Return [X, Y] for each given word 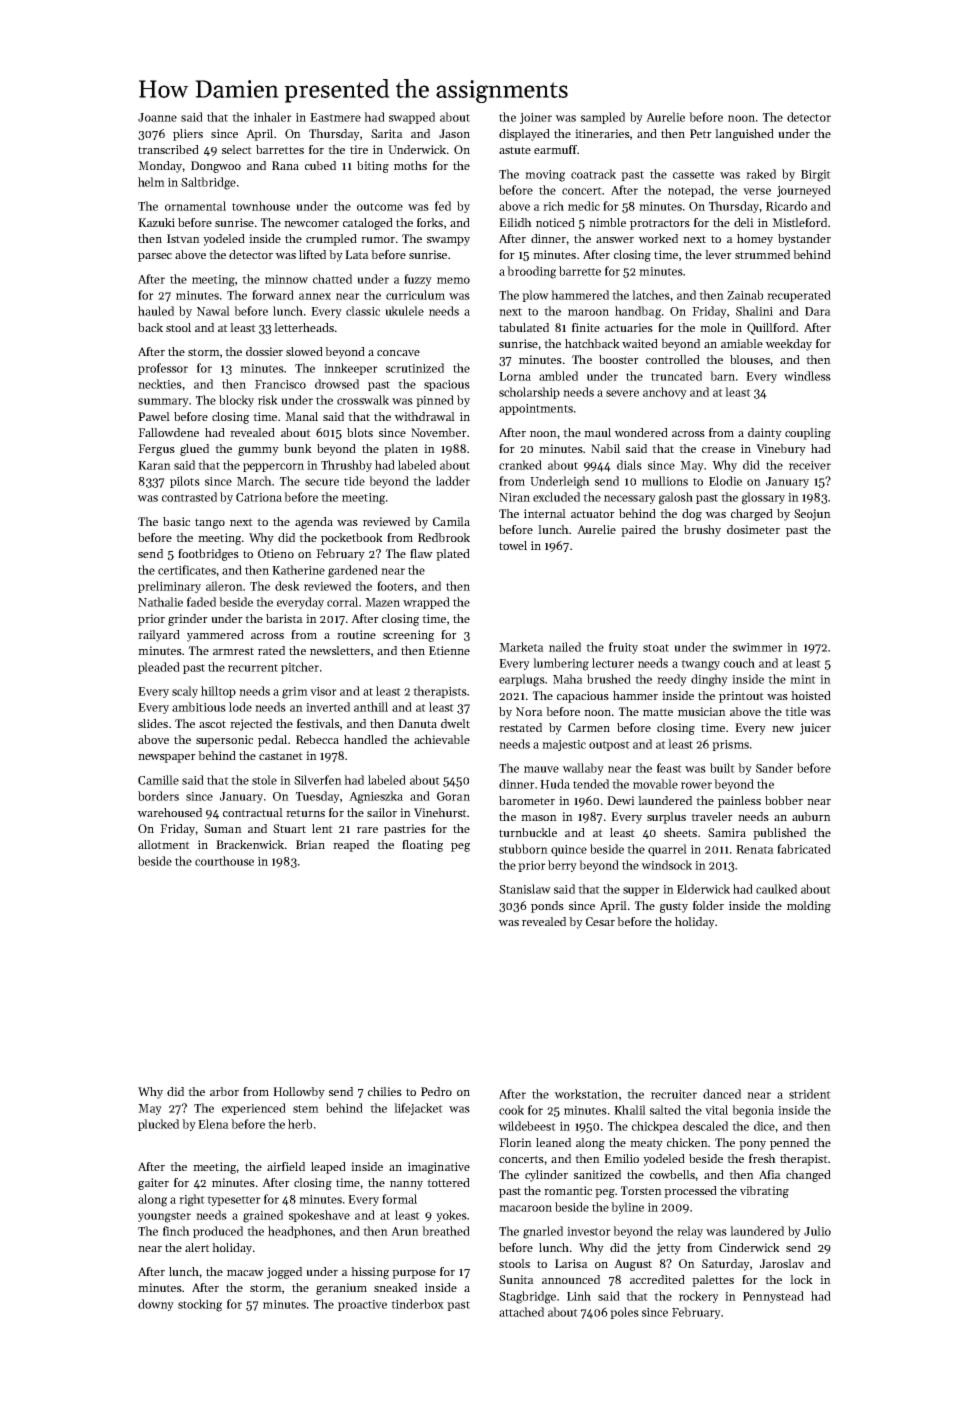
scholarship [529, 393]
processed [690, 1192]
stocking [200, 1305]
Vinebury [781, 450]
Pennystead [773, 1297]
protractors [660, 224]
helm [151, 182]
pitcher [300, 668]
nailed [565, 647]
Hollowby [299, 1093]
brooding [531, 272]
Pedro [436, 1091]
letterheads [304, 327]
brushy [702, 531]
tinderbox [417, 1304]
